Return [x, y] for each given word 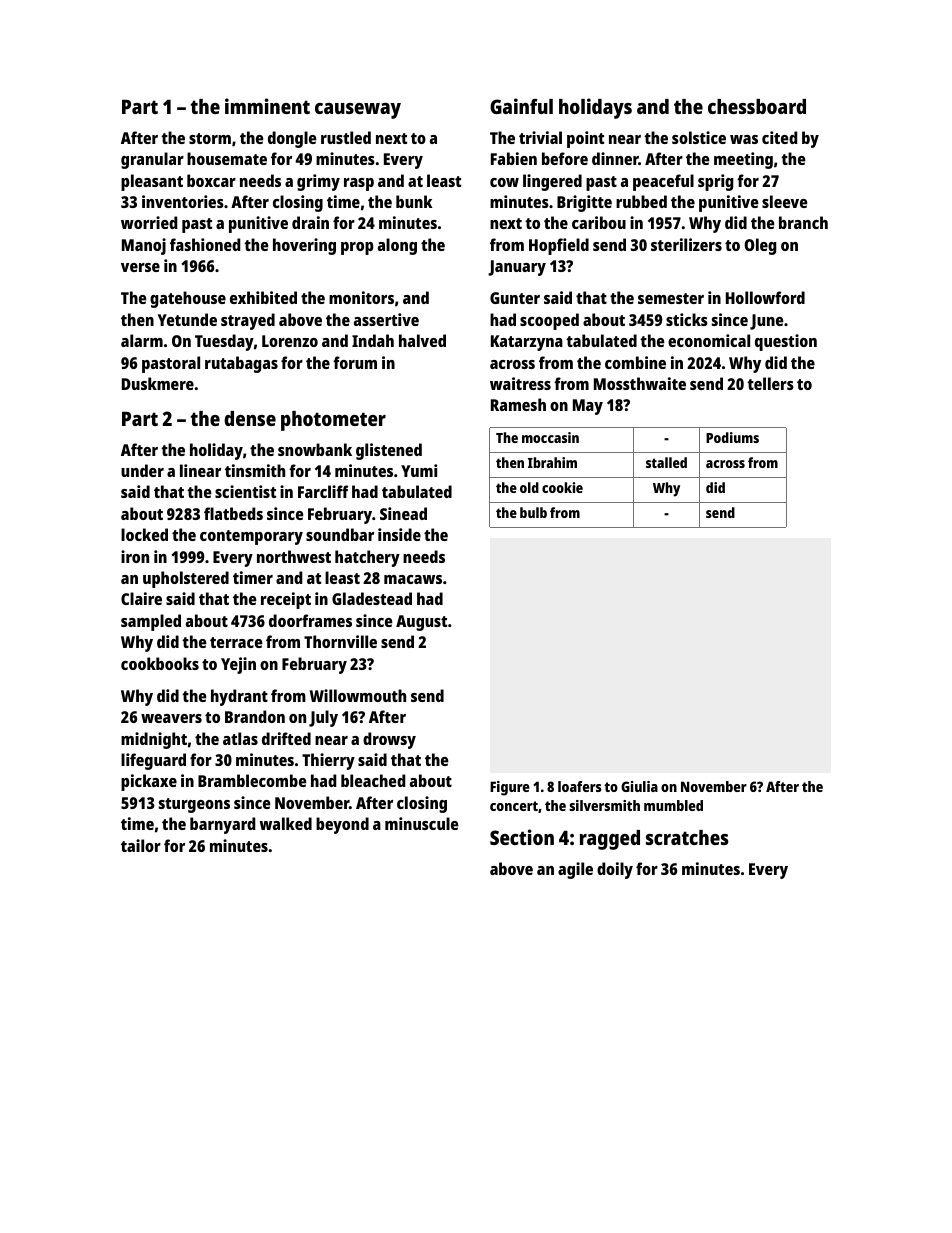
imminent [267, 106]
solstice [699, 137]
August [421, 623]
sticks [687, 319]
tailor [141, 845]
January [517, 268]
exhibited [263, 297]
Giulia [639, 786]
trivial [540, 137]
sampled [151, 622]
